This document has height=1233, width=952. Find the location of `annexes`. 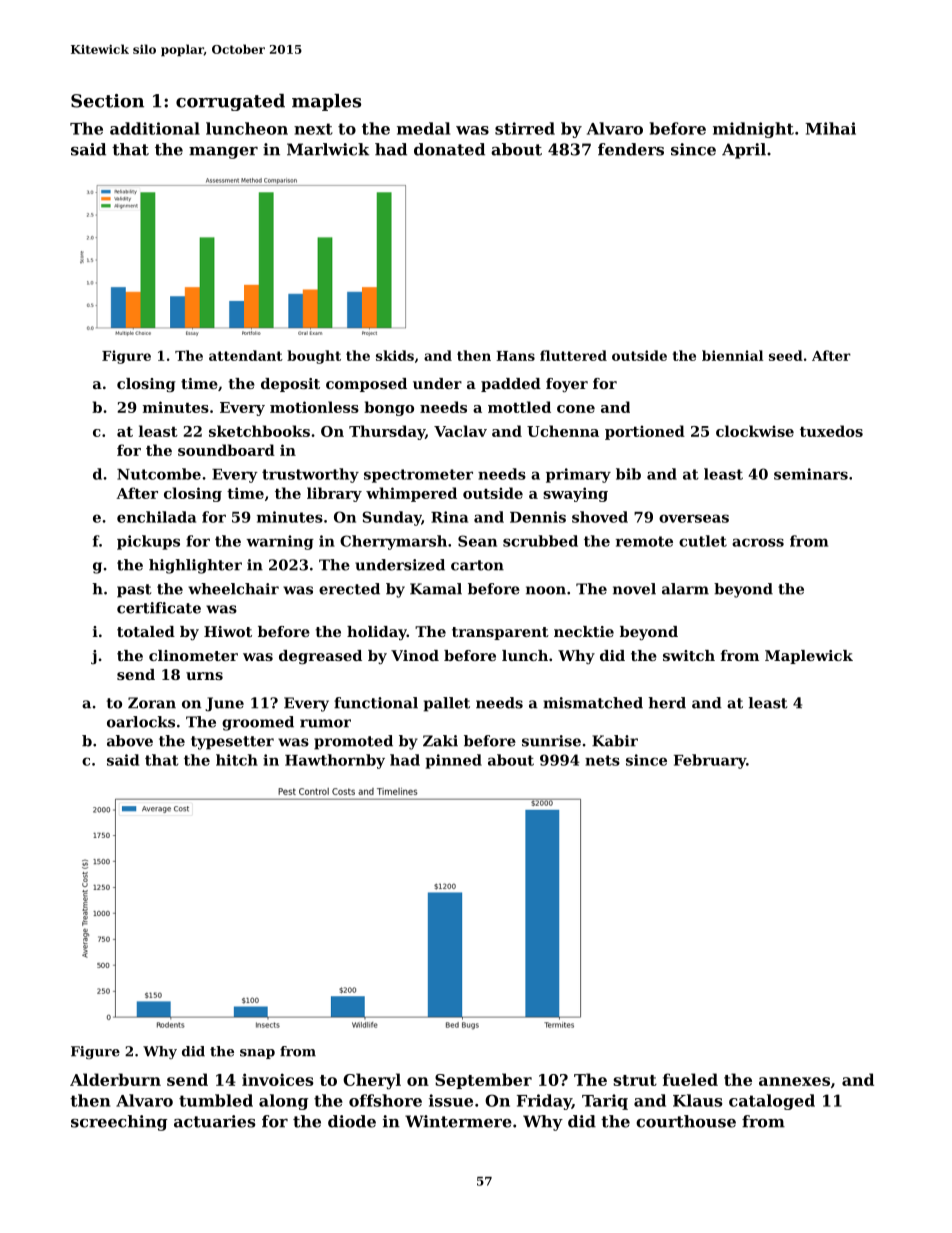

annexes is located at coordinates (794, 1081).
